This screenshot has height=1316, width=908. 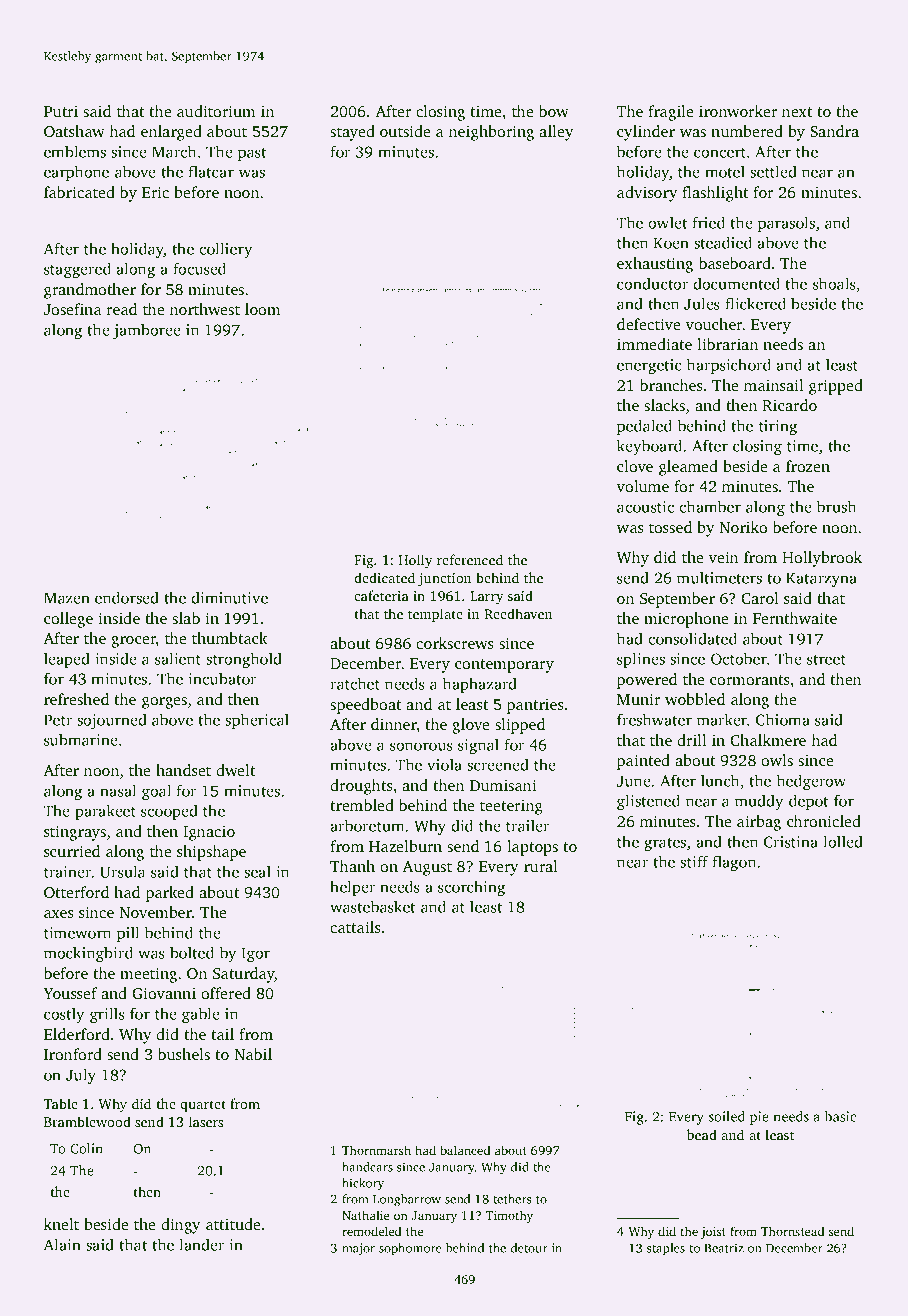 I want to click on Beatriz, so click(x=724, y=1248).
